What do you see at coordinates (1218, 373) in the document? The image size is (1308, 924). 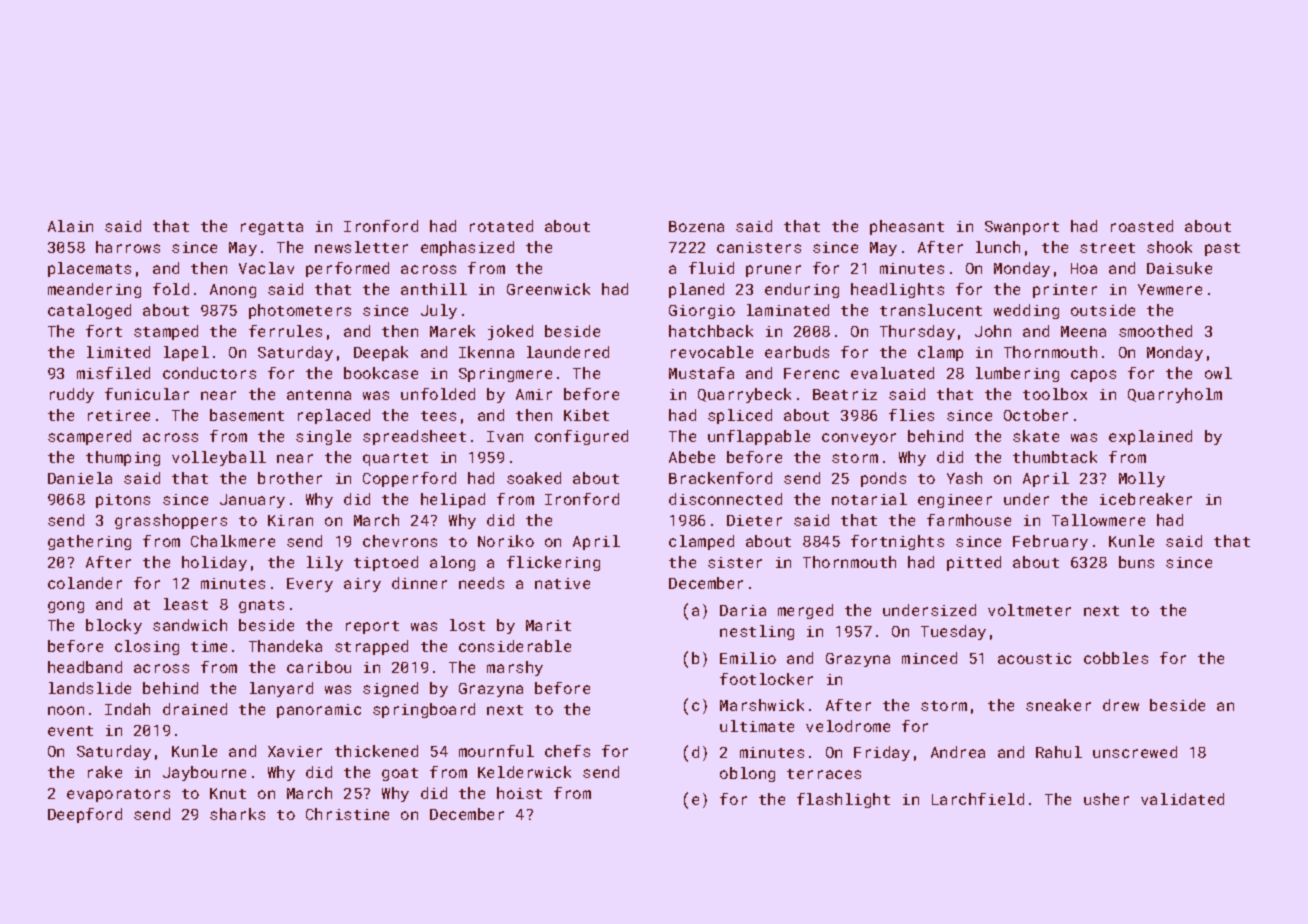 I see `owl` at bounding box center [1218, 373].
